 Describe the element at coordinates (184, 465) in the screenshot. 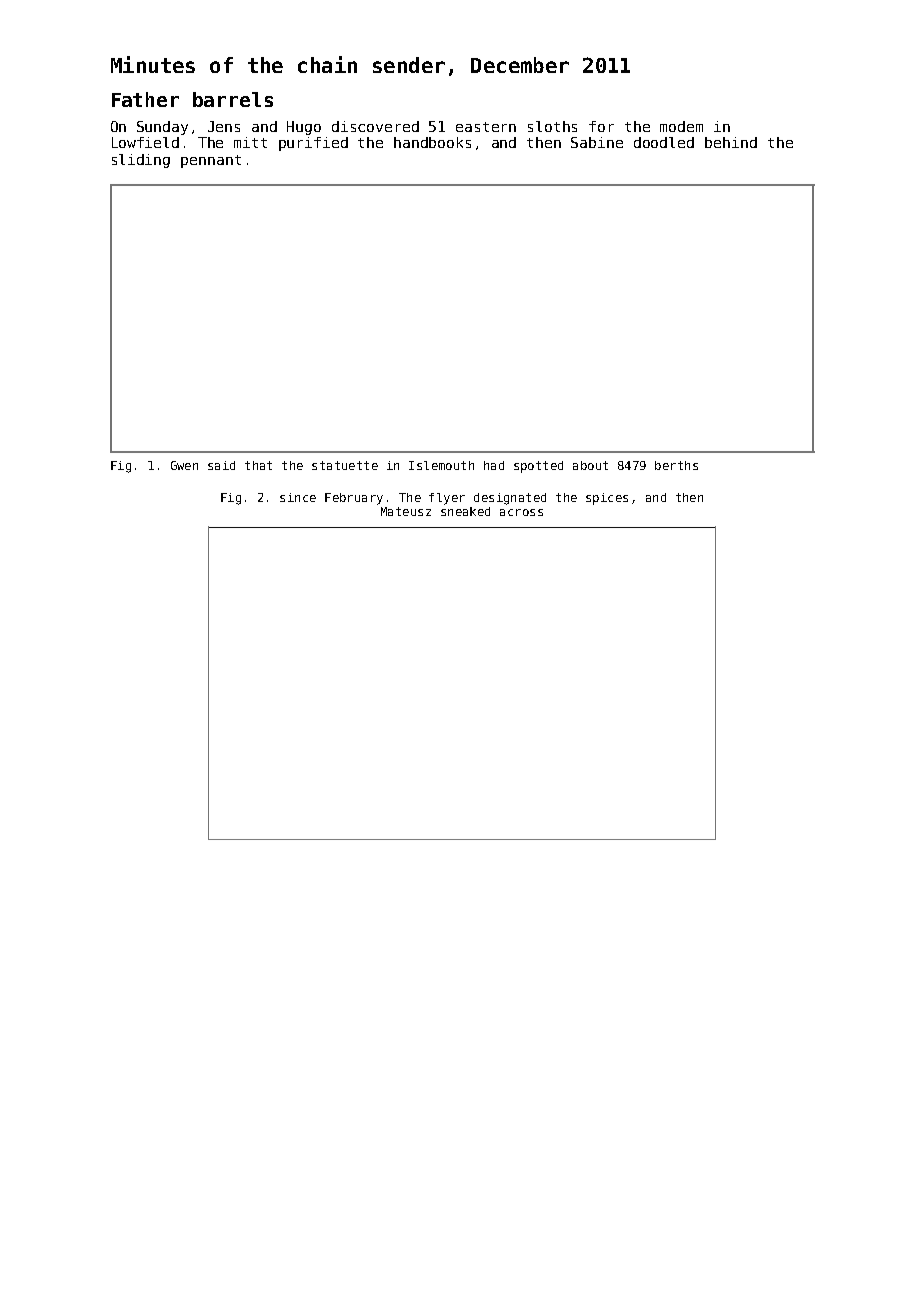

I see `Gwen` at that location.
